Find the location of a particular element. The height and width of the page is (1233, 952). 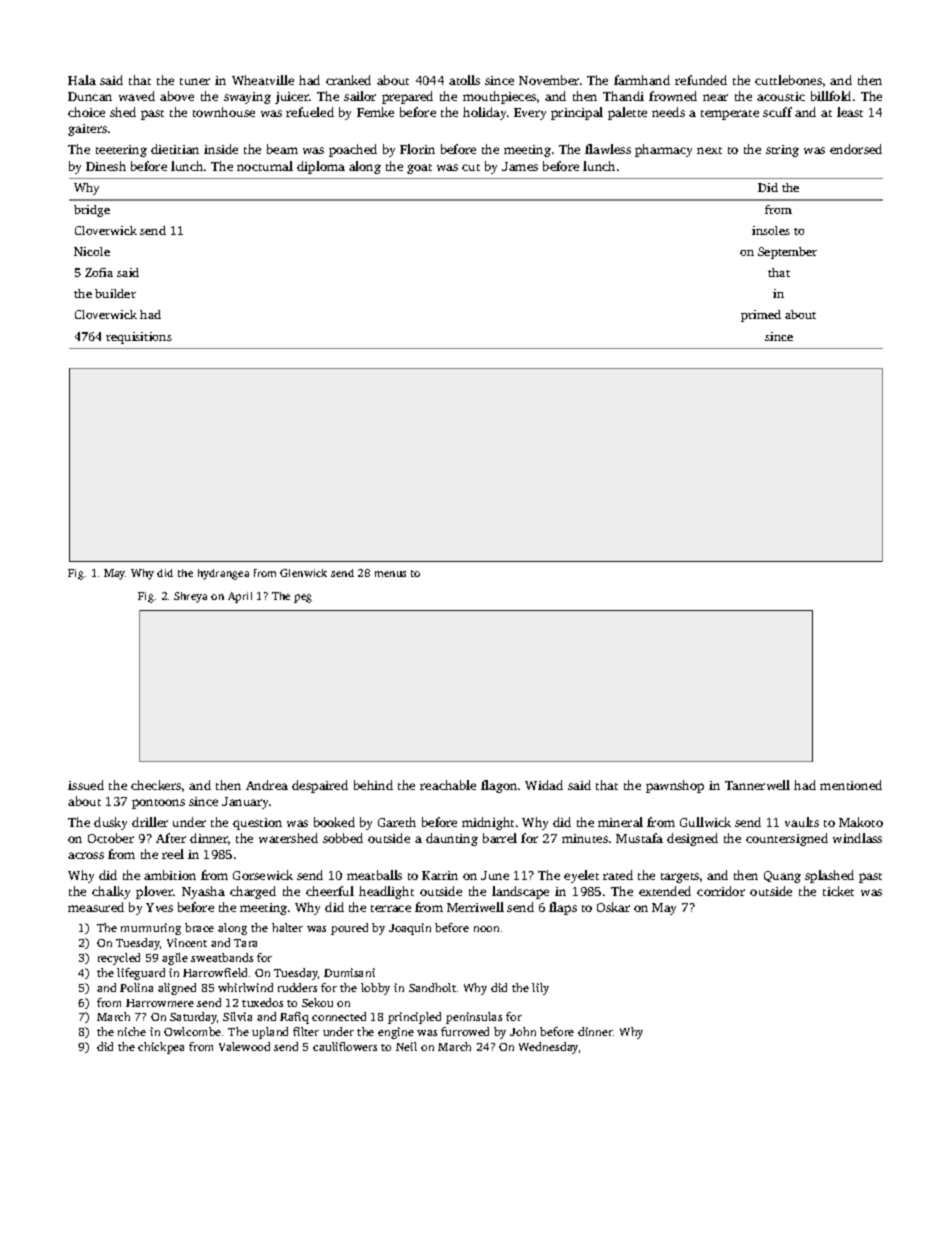

least is located at coordinates (850, 112).
